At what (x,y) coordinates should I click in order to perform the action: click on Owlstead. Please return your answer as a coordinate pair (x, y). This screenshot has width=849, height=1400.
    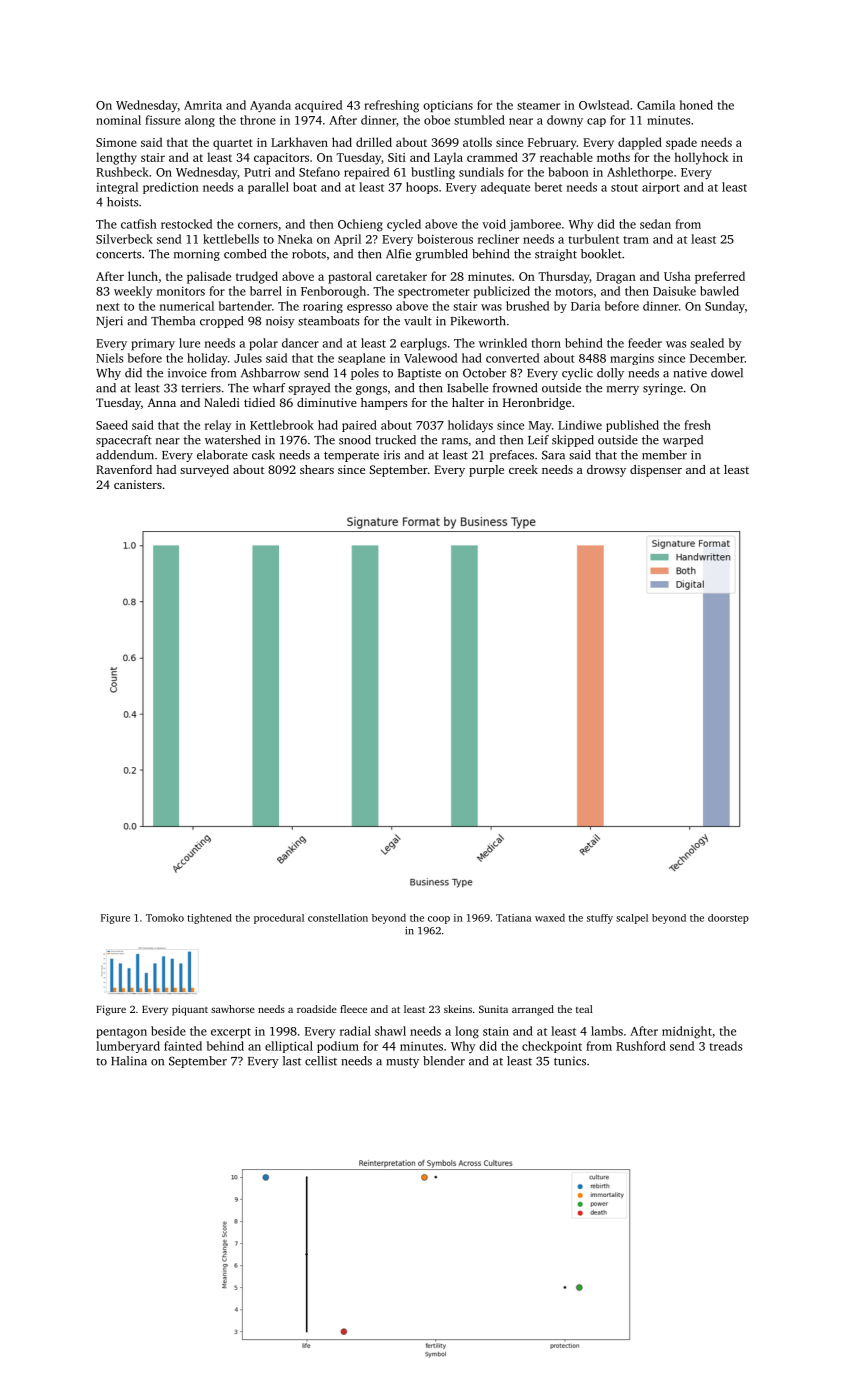
    Looking at the image, I should click on (604, 105).
